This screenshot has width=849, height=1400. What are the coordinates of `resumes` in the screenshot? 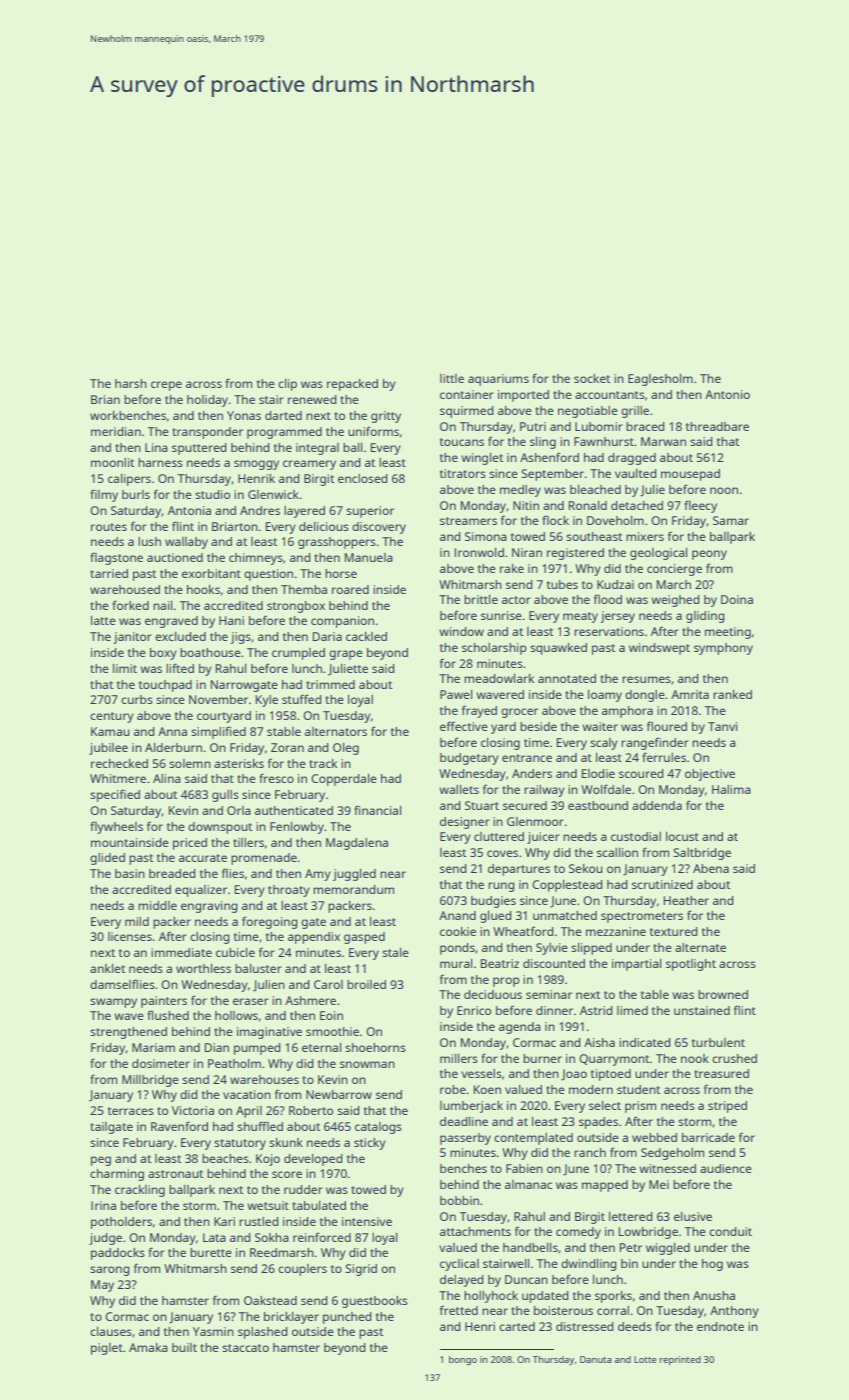 It's located at (646, 679).
